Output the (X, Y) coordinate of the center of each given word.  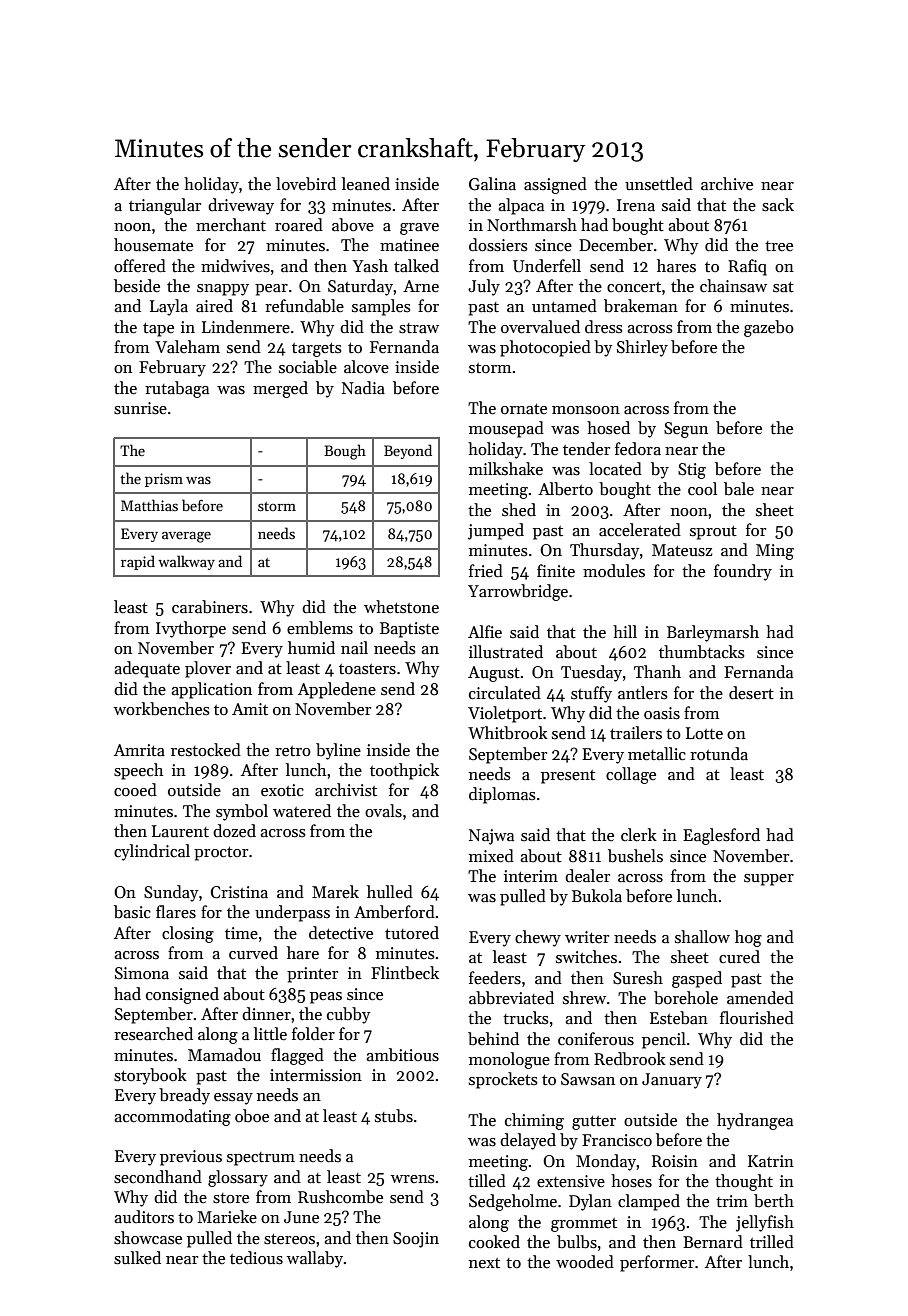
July (484, 287)
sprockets (503, 1080)
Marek (335, 892)
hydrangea (755, 1121)
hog (748, 938)
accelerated (640, 530)
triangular (165, 206)
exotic (282, 790)
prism (164, 480)
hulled (390, 892)
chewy (538, 938)
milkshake (506, 469)
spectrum (261, 1159)
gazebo (769, 328)
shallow (702, 937)
